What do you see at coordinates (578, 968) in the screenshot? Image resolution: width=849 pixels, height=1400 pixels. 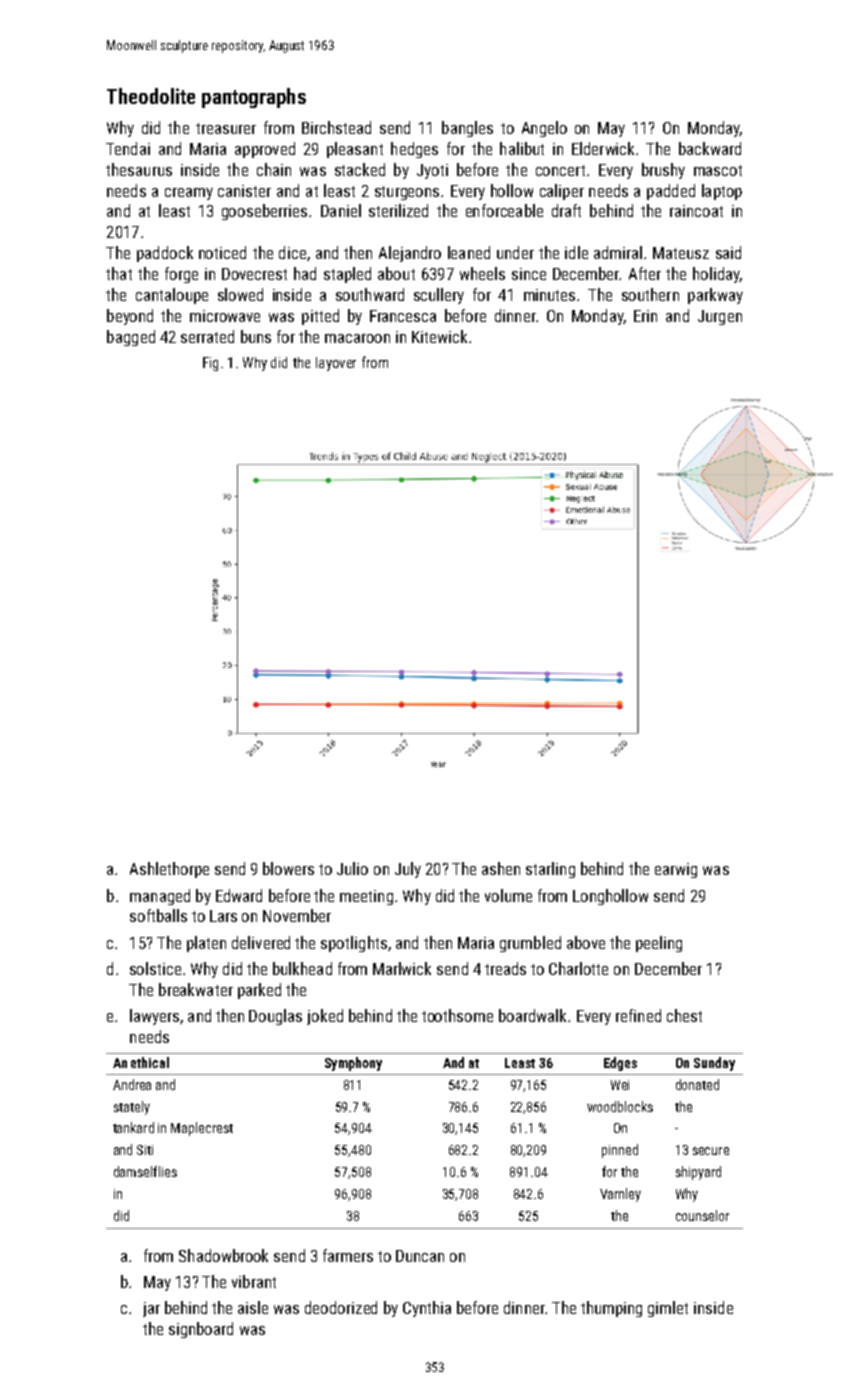 I see `Charlotte` at bounding box center [578, 968].
